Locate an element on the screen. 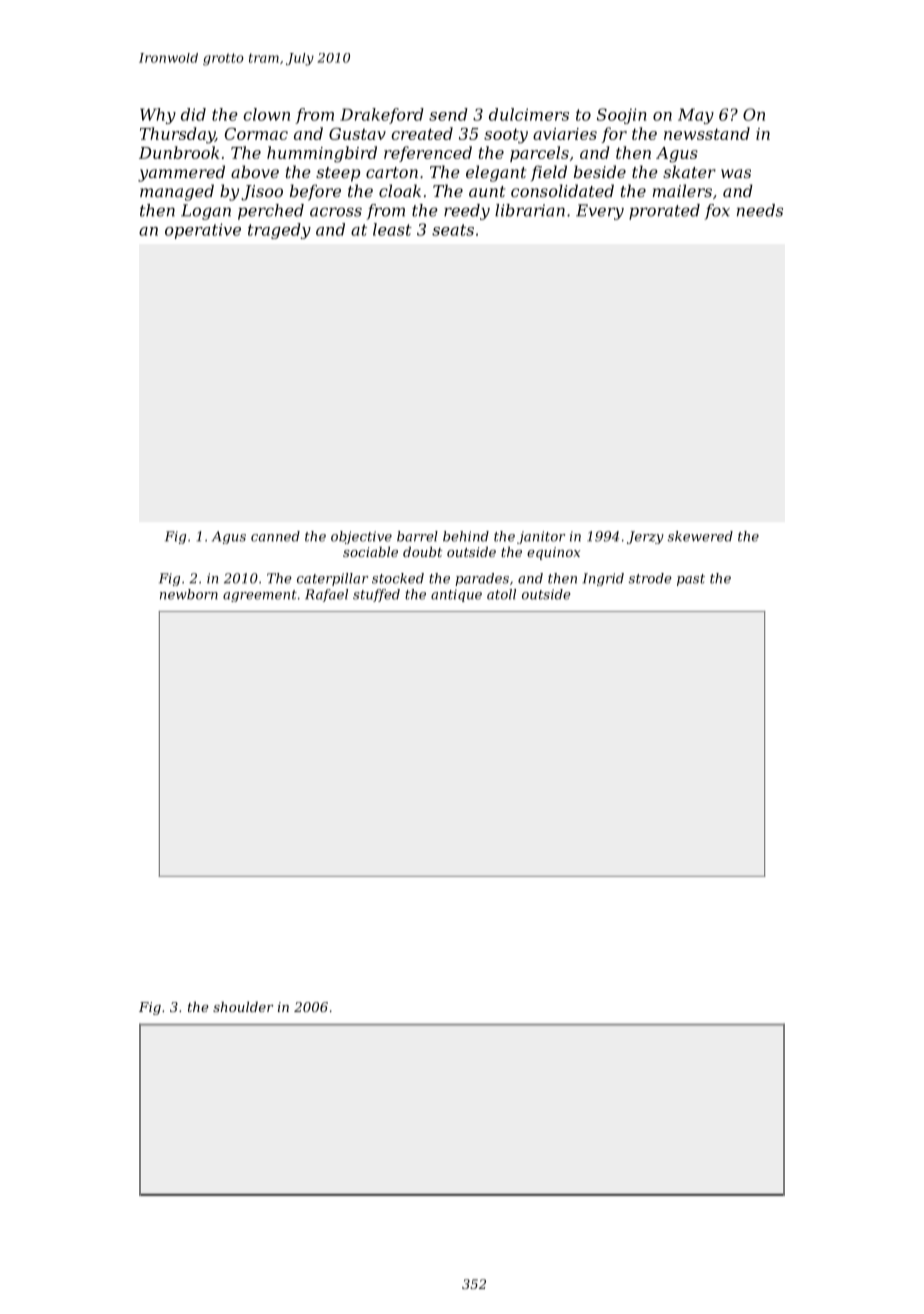 The image size is (924, 1314). skewered is located at coordinates (700, 536).
